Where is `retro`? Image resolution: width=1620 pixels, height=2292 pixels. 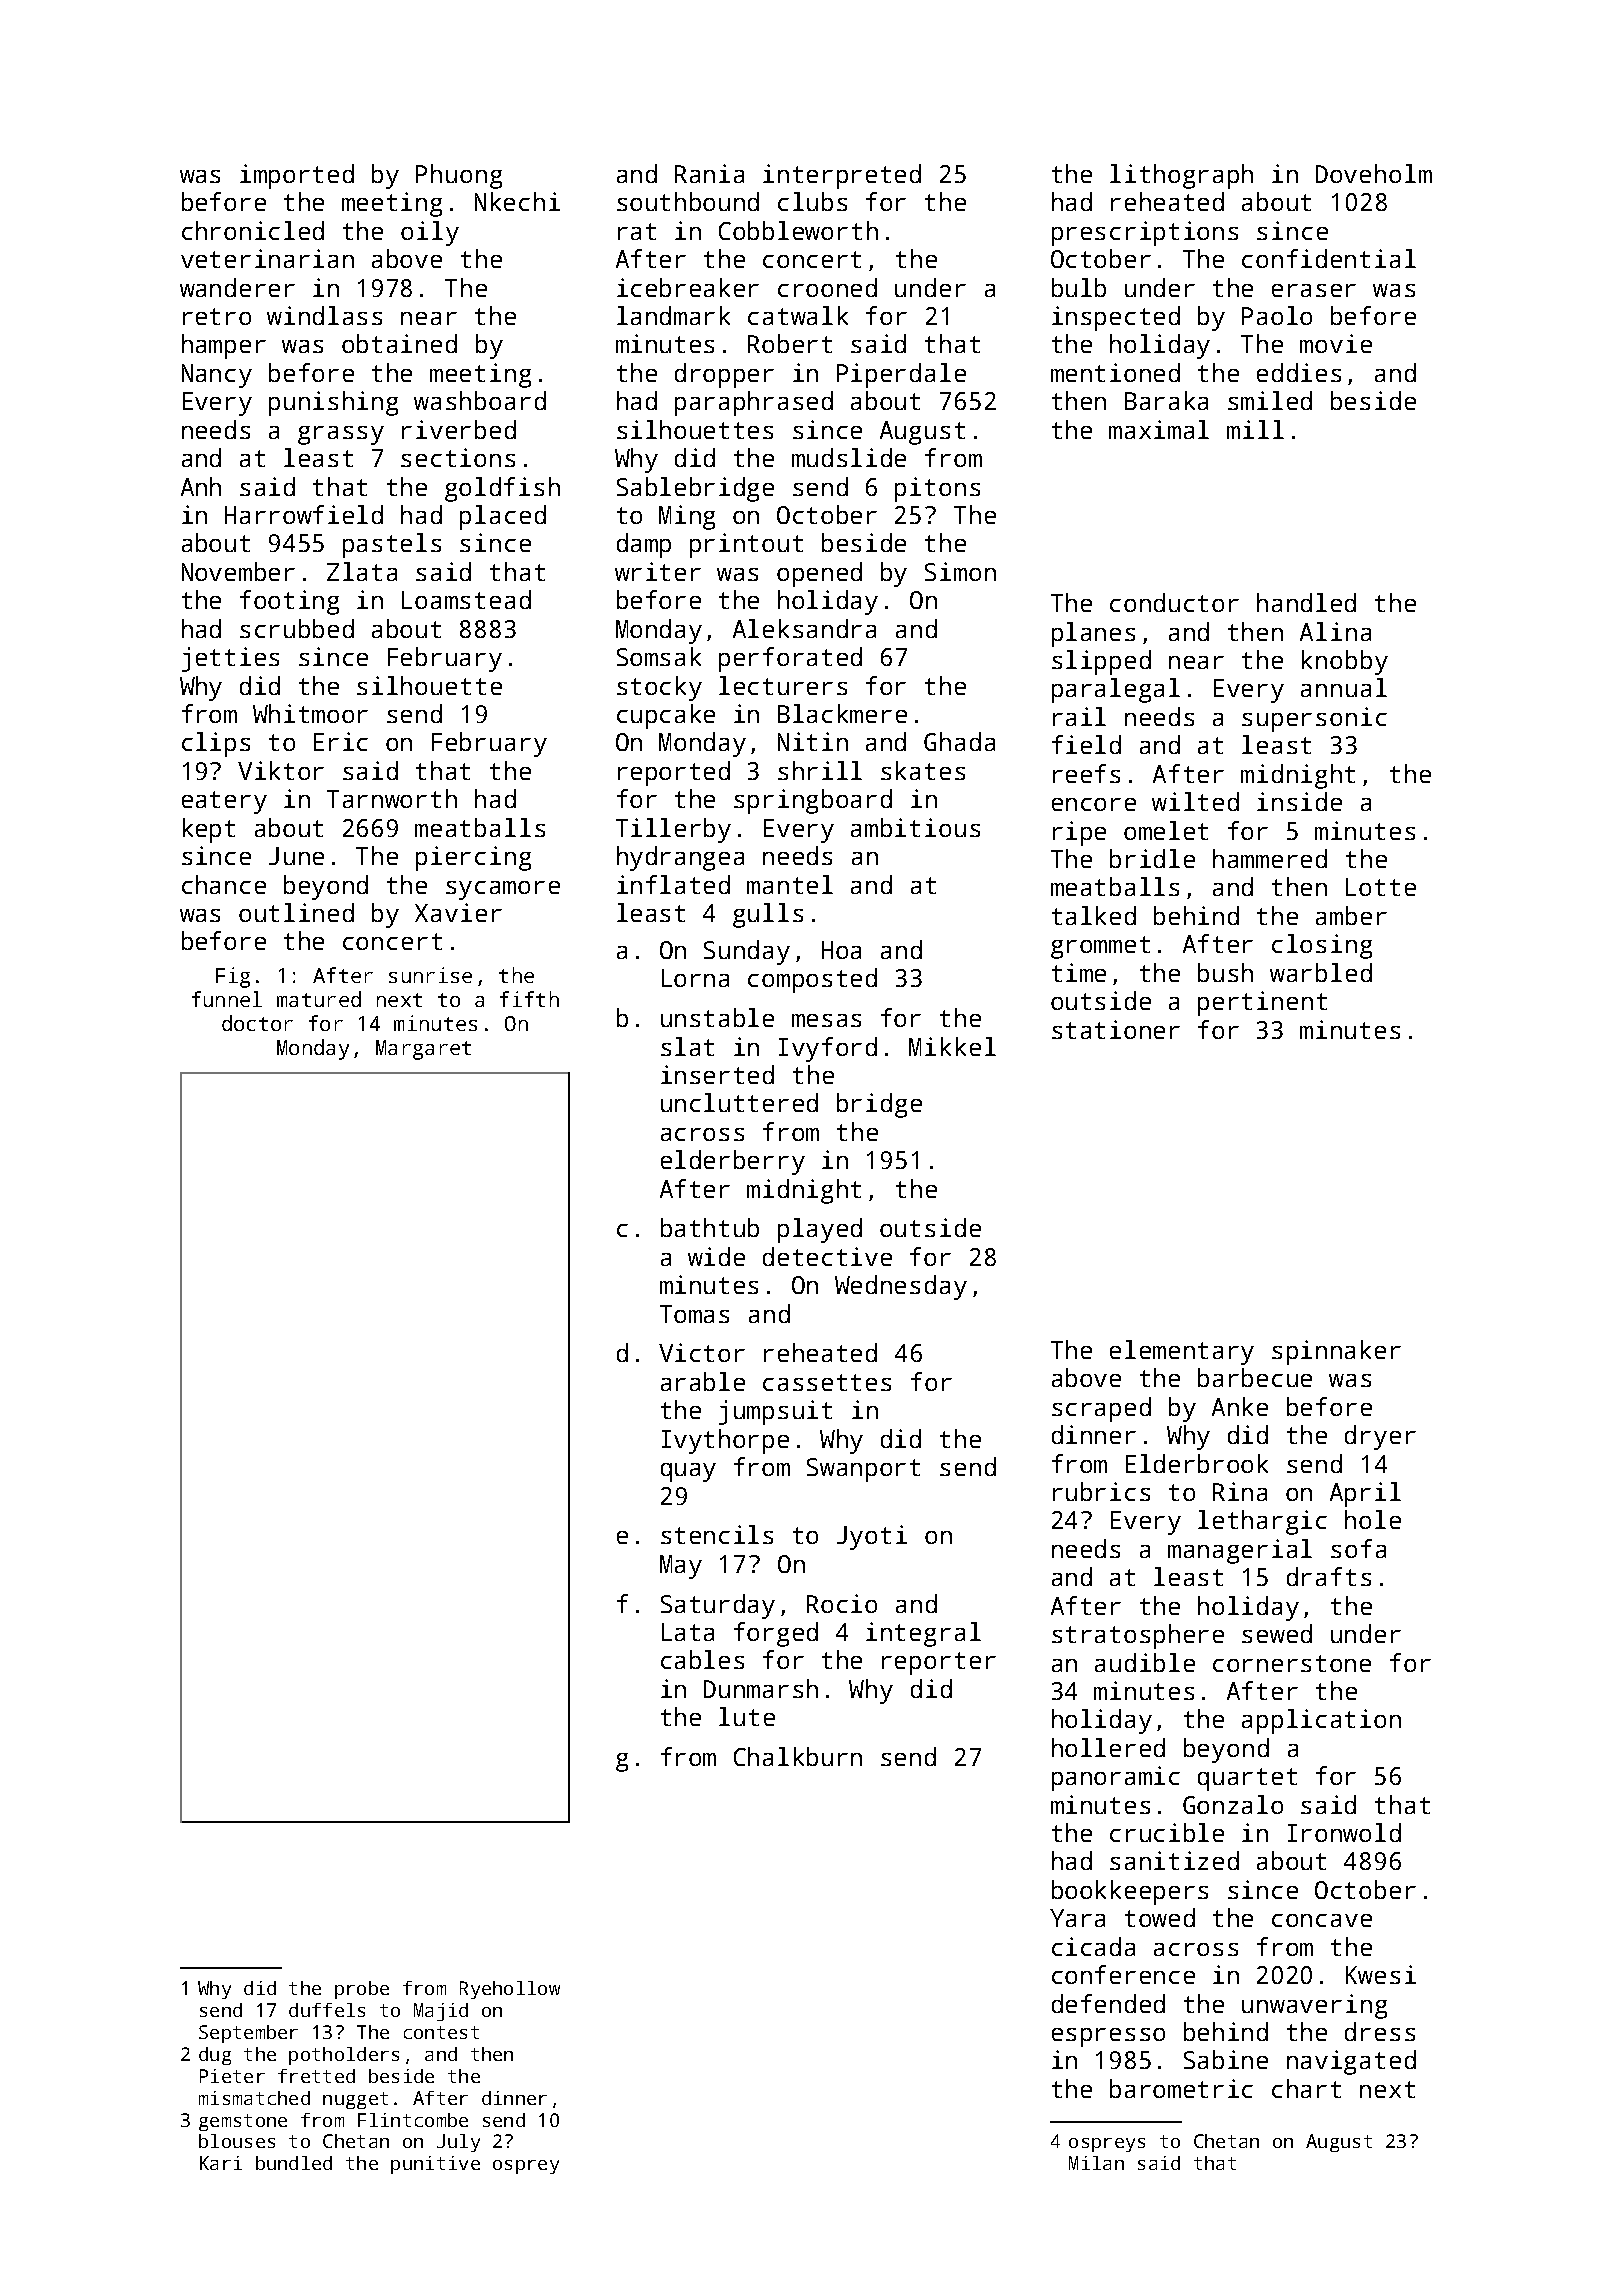 retro is located at coordinates (217, 316).
